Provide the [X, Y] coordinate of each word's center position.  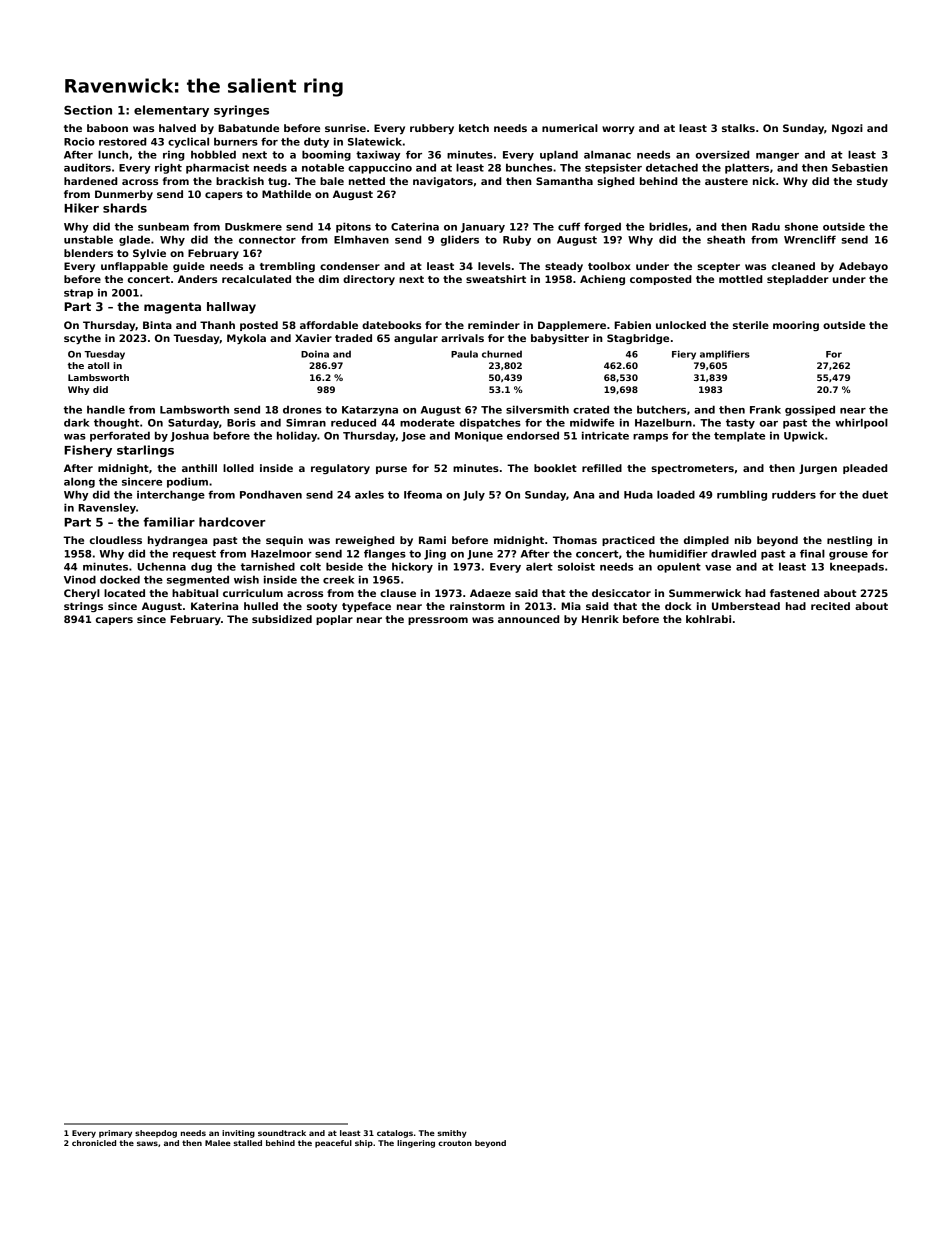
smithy [452, 1134]
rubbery [432, 129]
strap [78, 294]
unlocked [681, 325]
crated [591, 409]
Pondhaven [271, 494]
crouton [455, 1143]
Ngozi [847, 129]
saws [147, 1143]
